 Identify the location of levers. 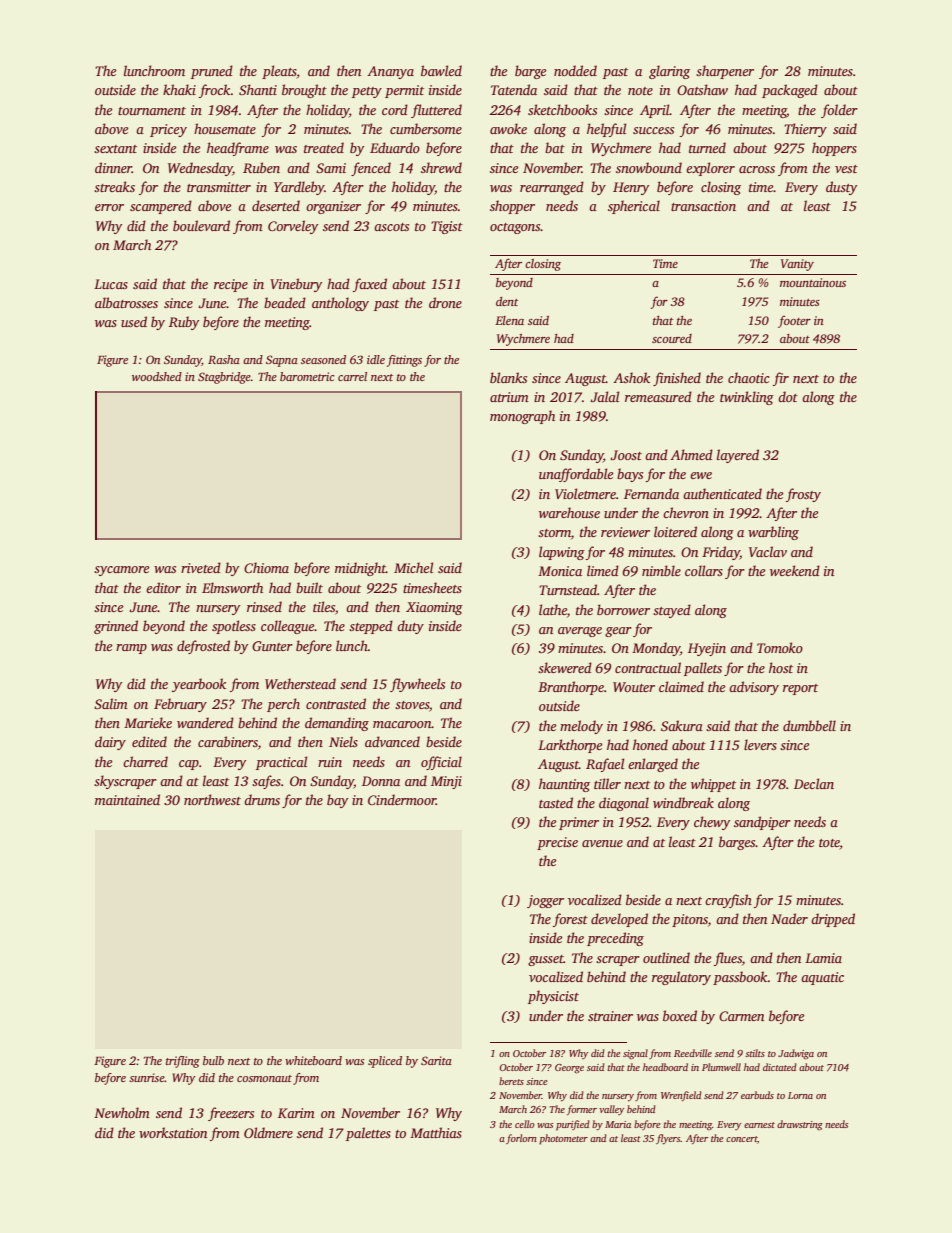
(760, 744).
